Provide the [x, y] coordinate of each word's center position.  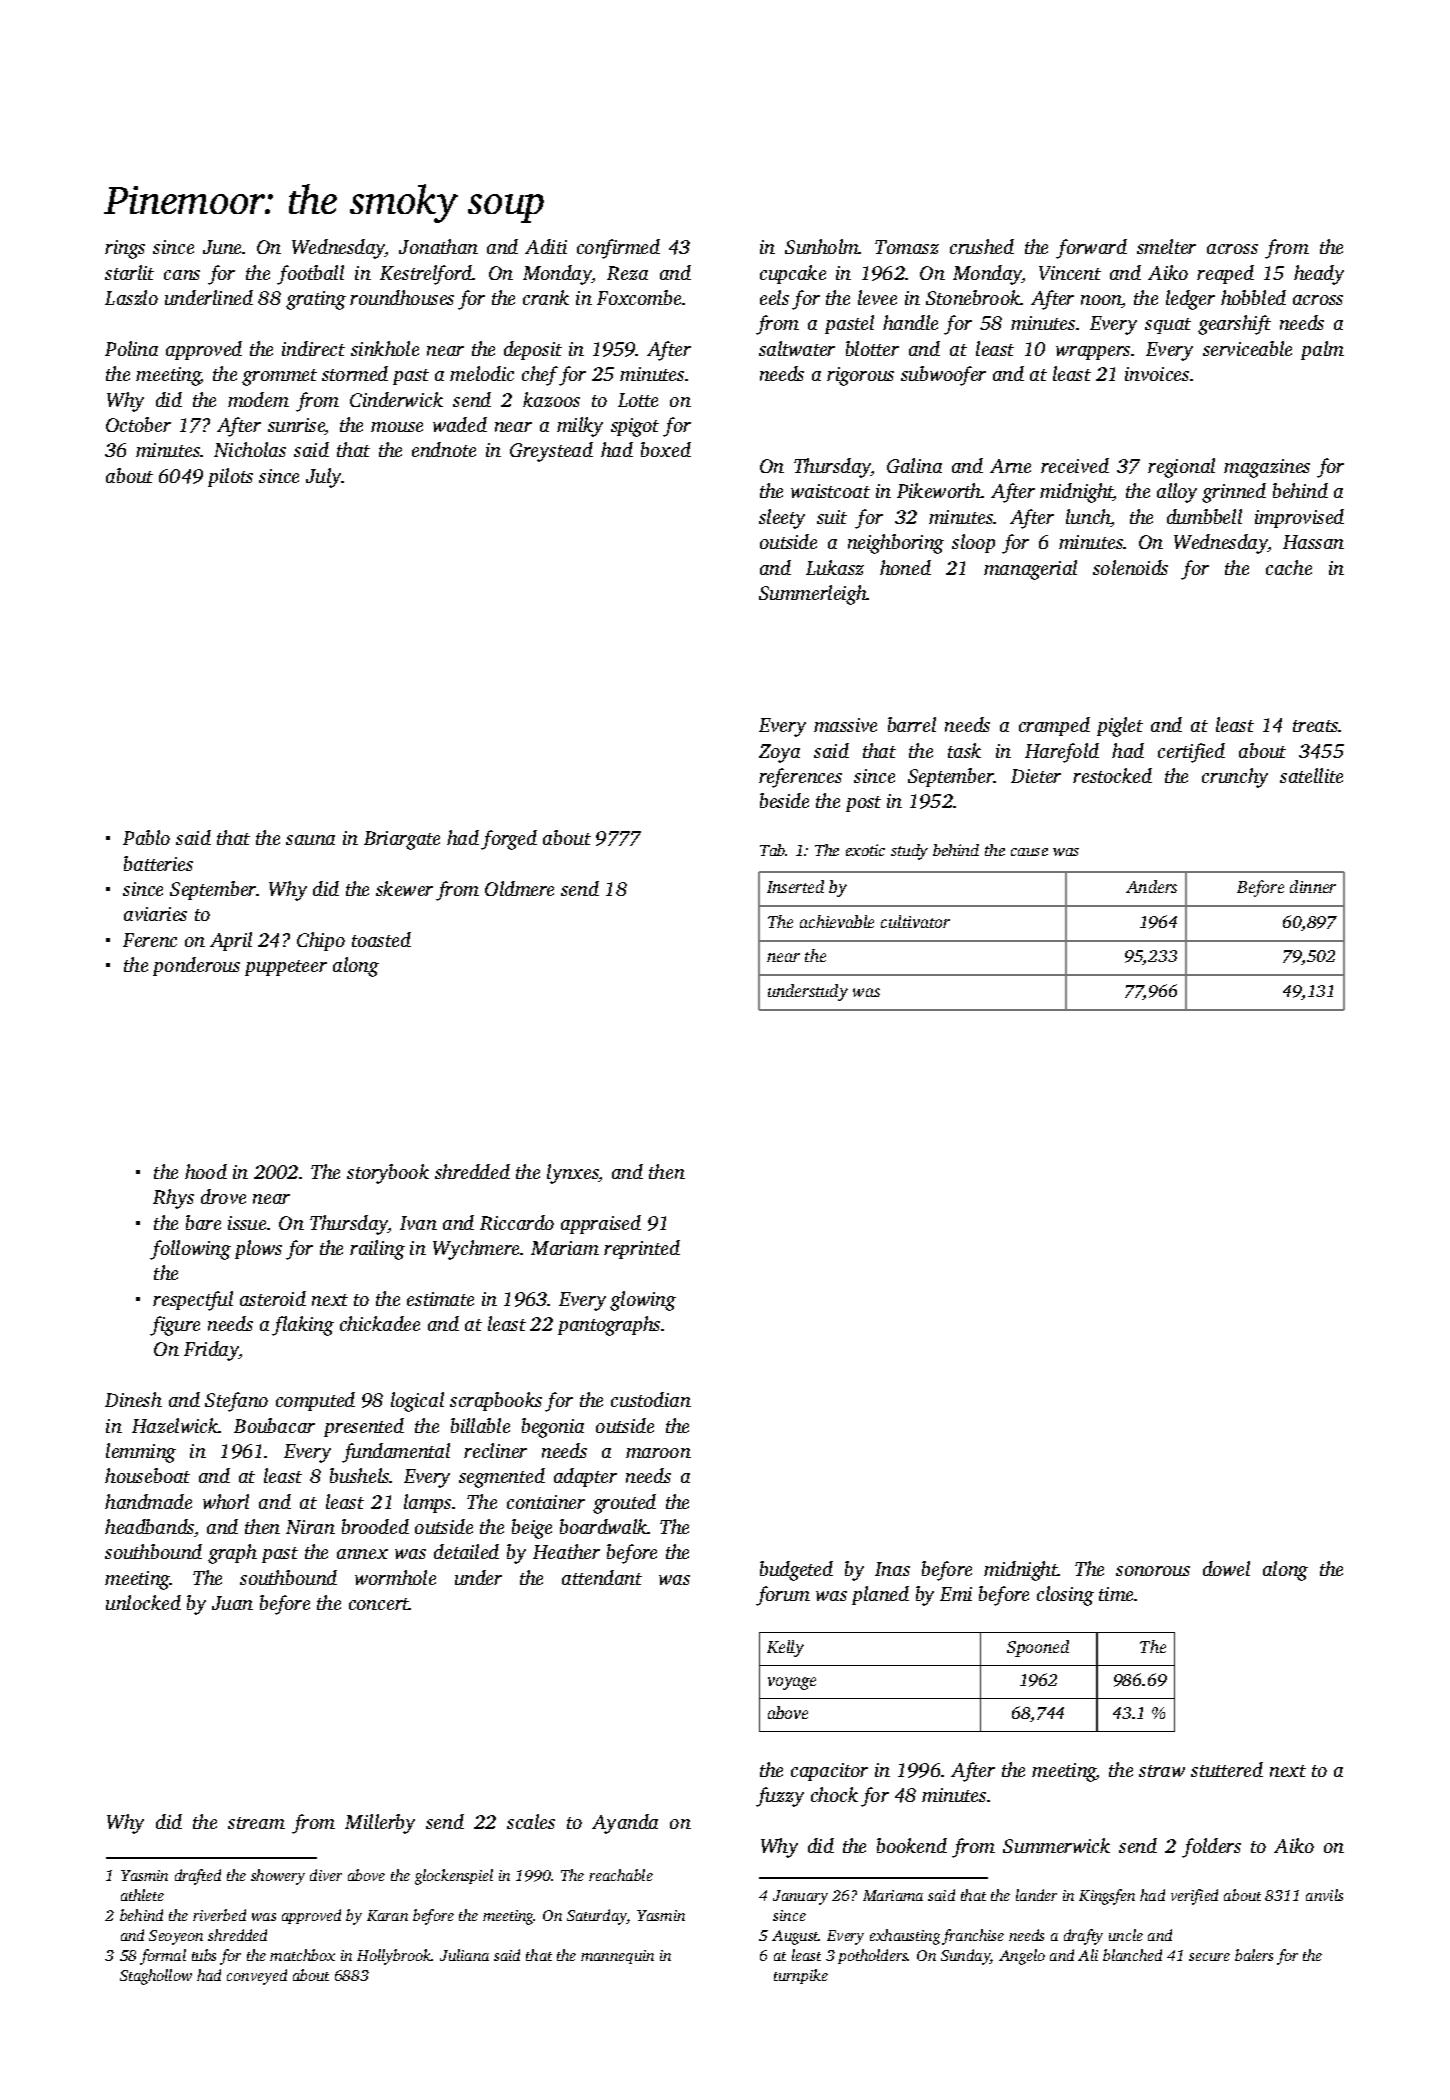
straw [1162, 1771]
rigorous [860, 376]
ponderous [196, 966]
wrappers [1093, 353]
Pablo [146, 837]
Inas [892, 1569]
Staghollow [156, 1977]
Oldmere [519, 888]
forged [509, 840]
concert [379, 1604]
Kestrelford [426, 275]
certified [1191, 753]
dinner [1313, 886]
